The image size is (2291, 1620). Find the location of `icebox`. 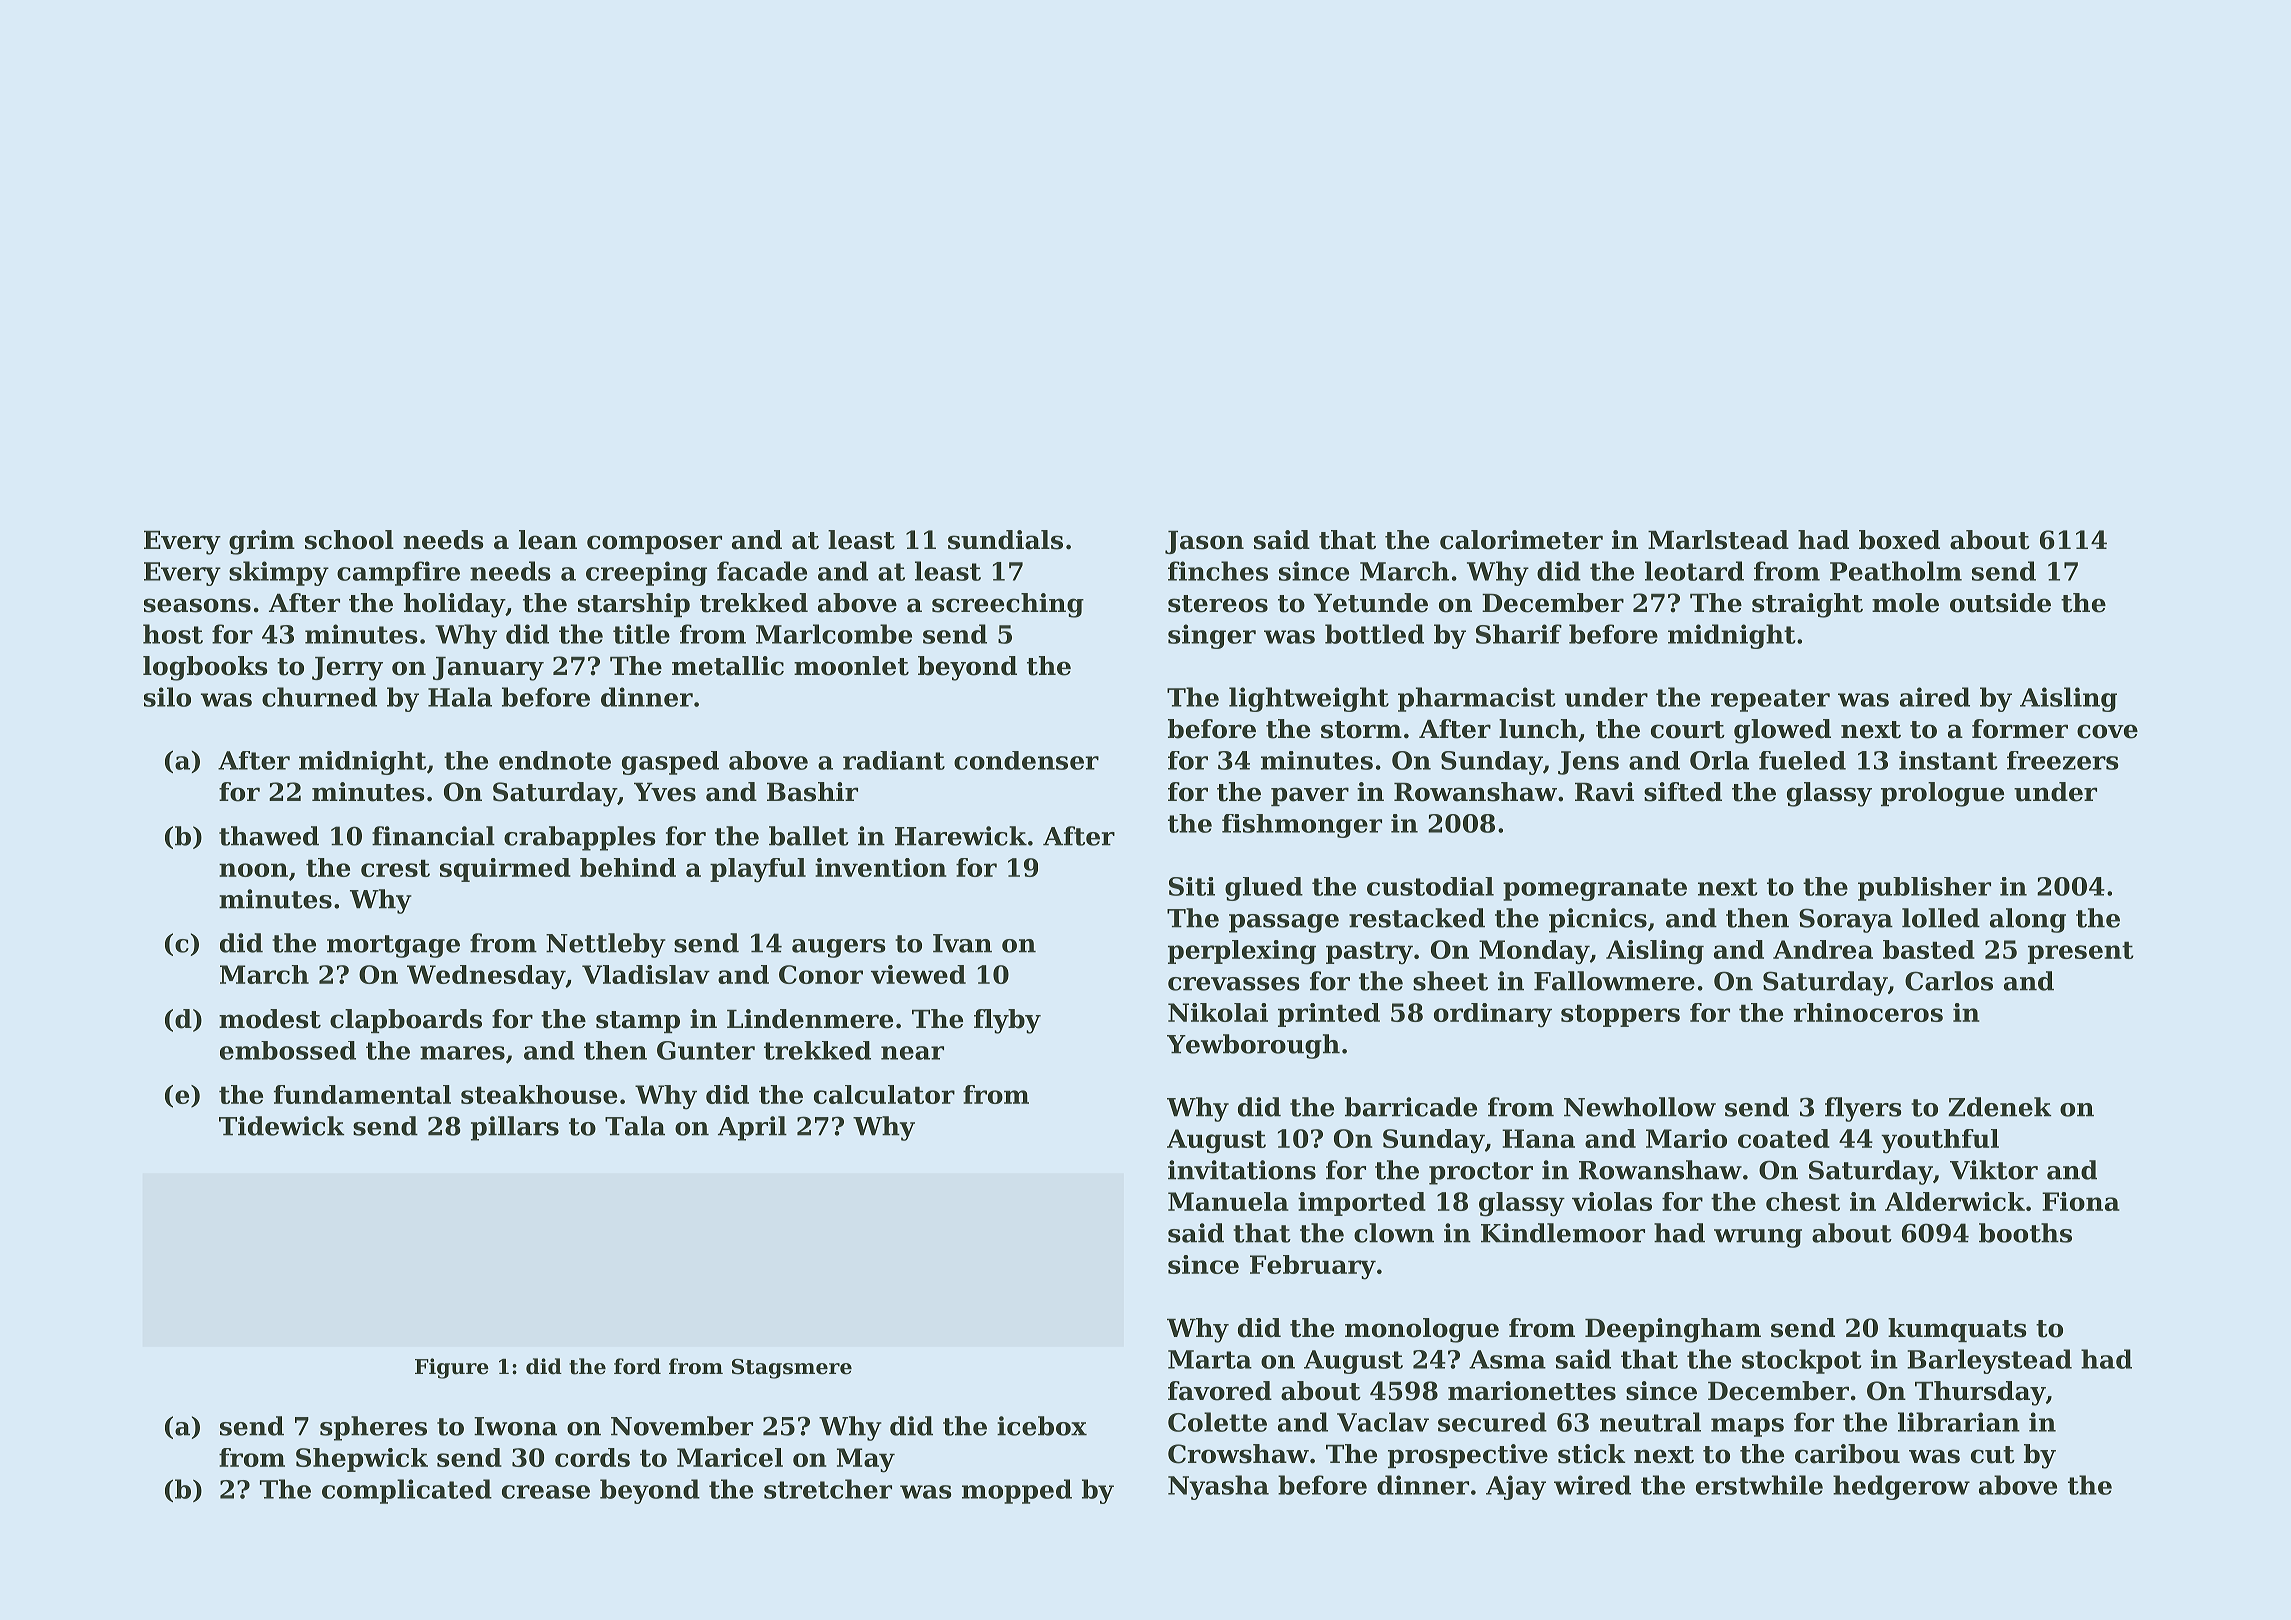

icebox is located at coordinates (1042, 1426).
